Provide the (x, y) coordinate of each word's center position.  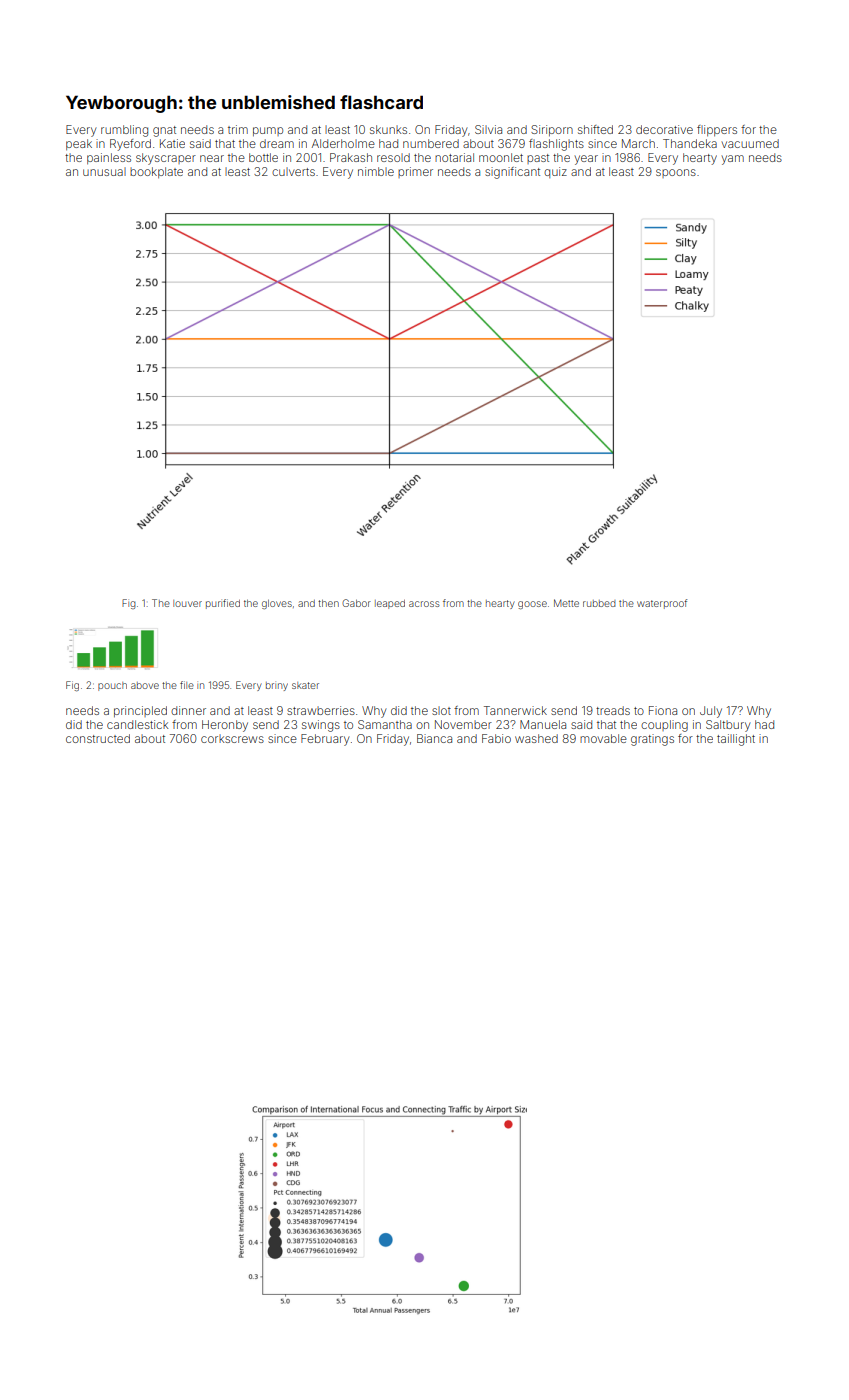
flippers (717, 130)
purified (223, 604)
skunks (388, 129)
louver (187, 603)
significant (512, 173)
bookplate (156, 172)
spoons (676, 173)
